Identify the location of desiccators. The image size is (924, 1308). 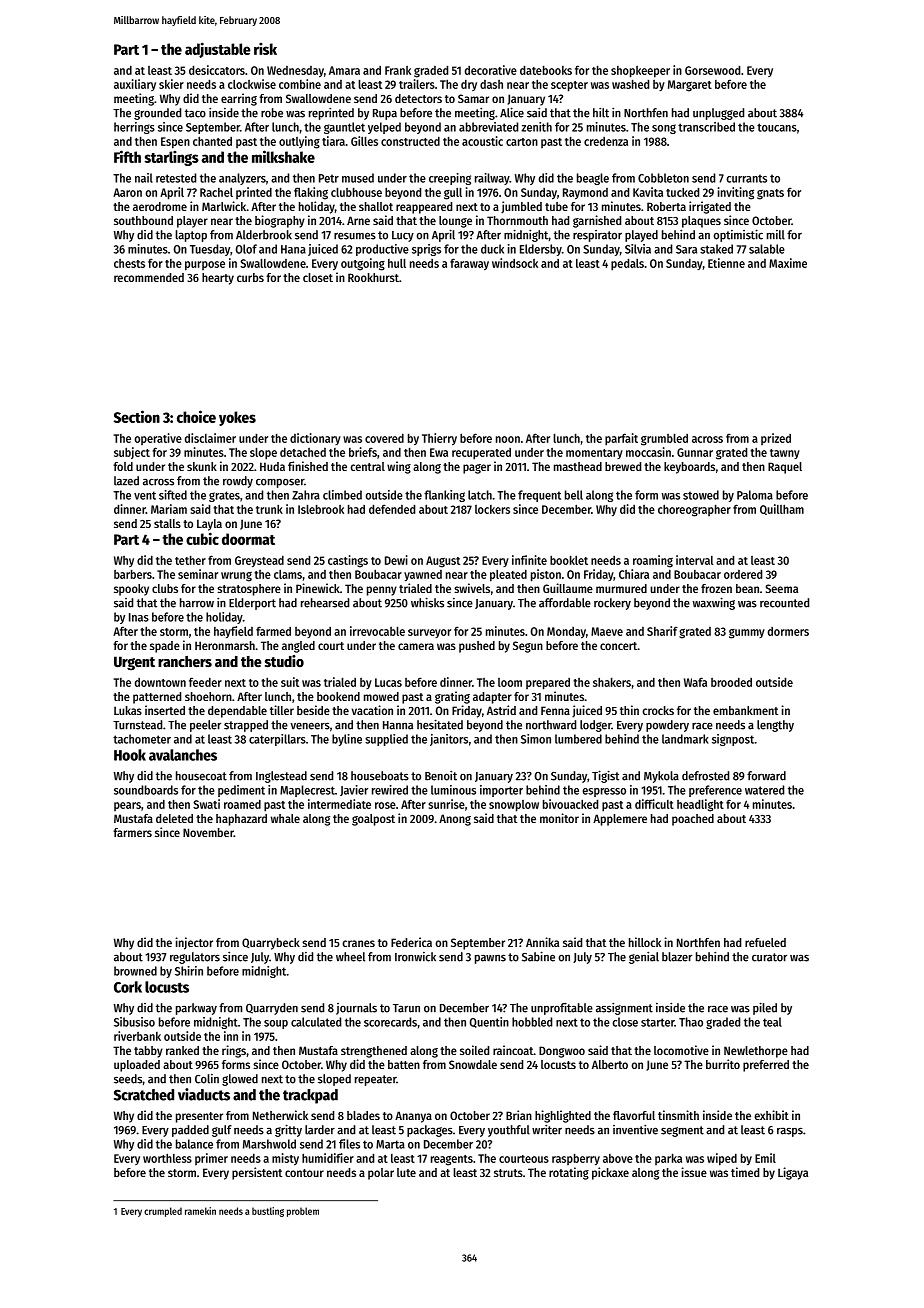
(217, 70).
